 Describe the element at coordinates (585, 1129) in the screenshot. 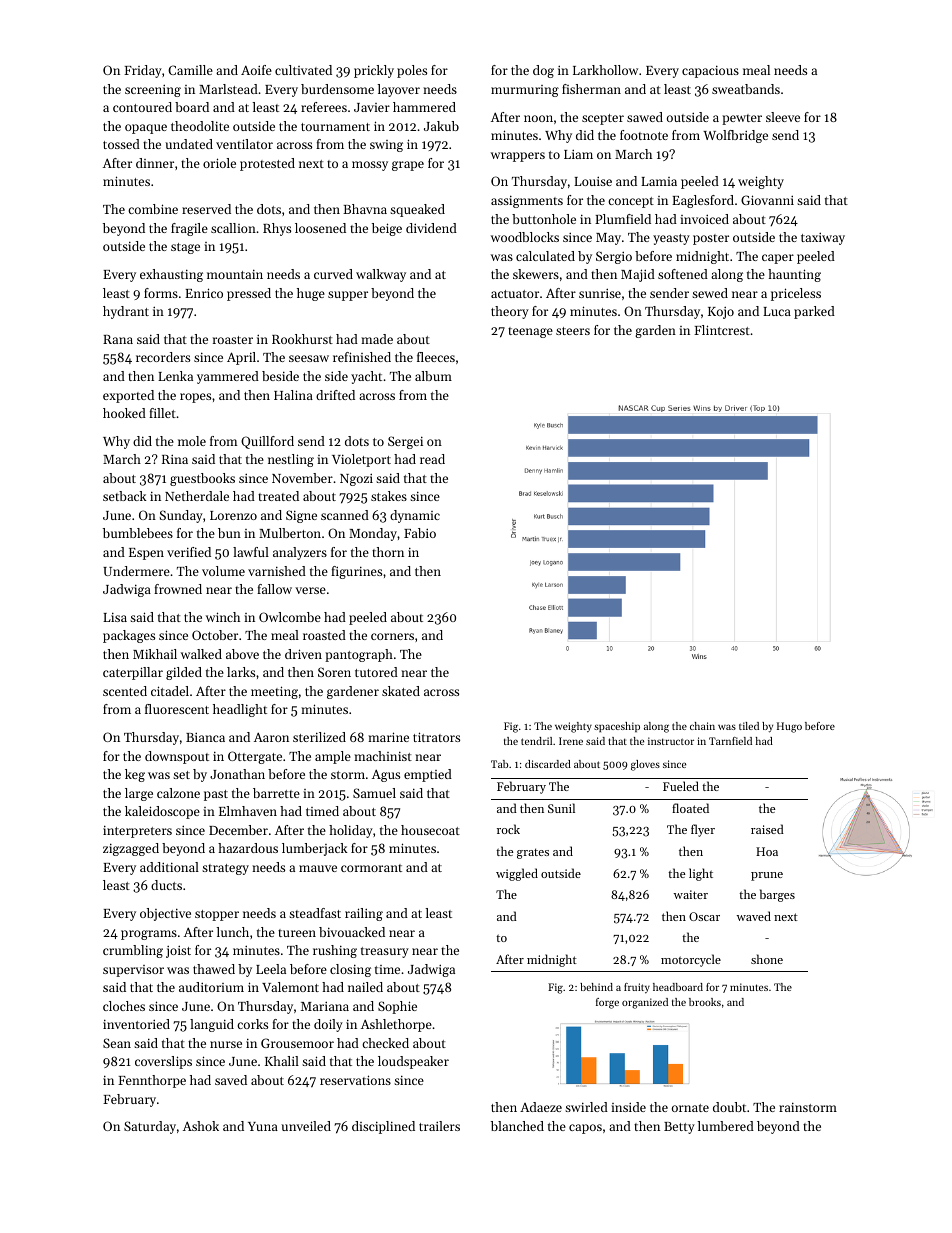

I see `capos` at that location.
